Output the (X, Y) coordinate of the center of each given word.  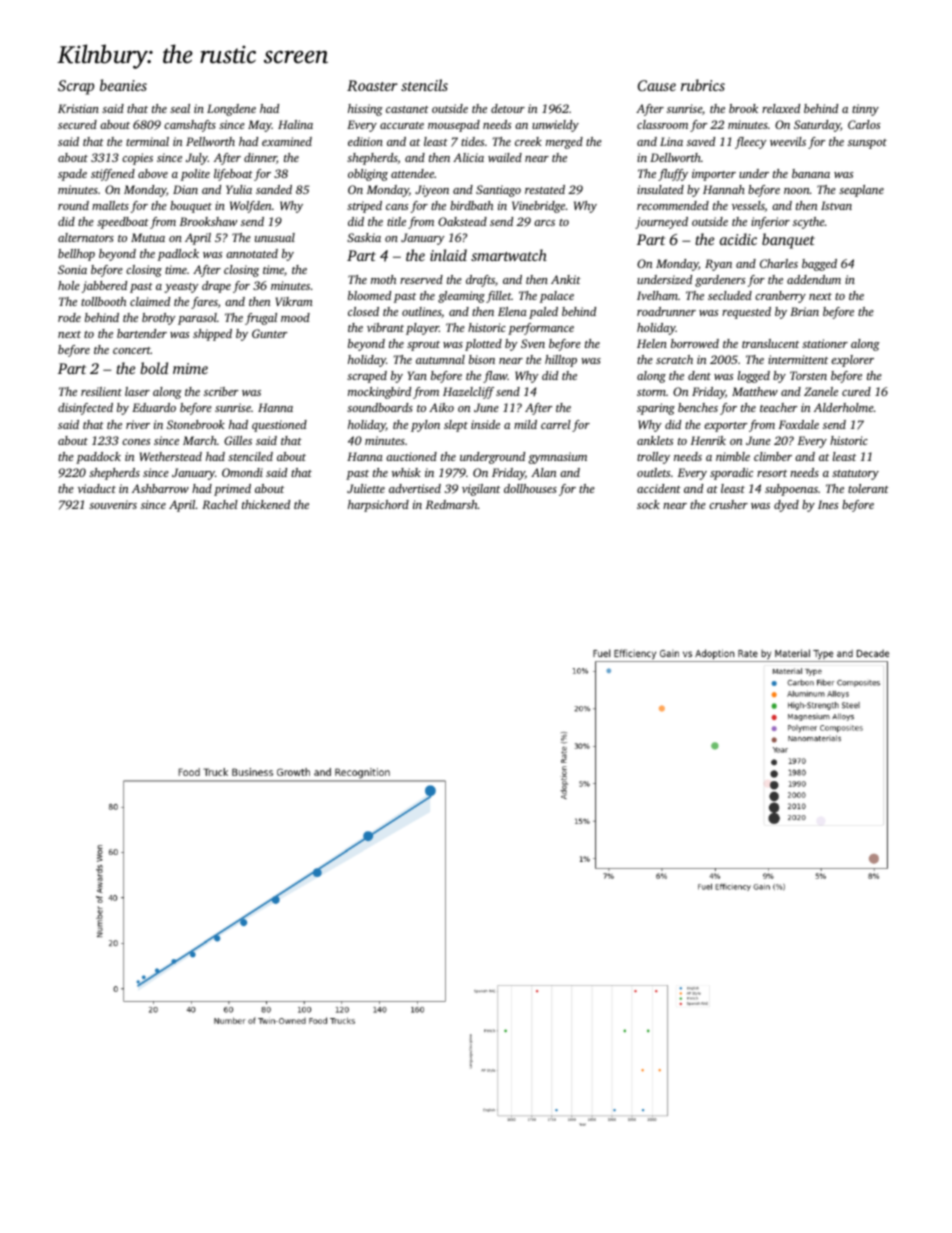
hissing (365, 110)
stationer (825, 343)
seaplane (861, 191)
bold (154, 368)
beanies (123, 85)
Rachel (220, 504)
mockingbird (379, 393)
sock (648, 504)
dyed (786, 506)
